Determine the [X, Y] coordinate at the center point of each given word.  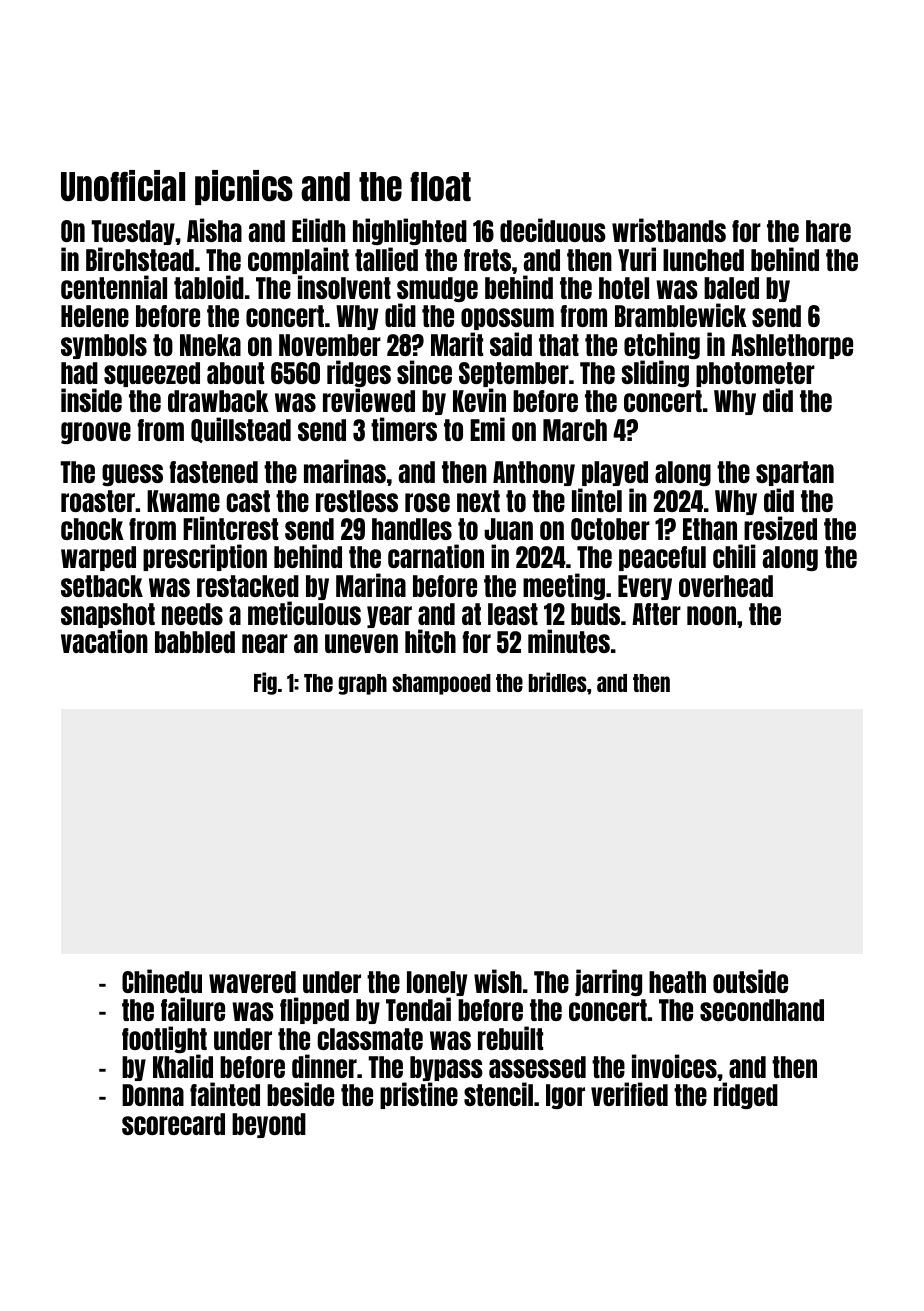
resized [780, 528]
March [575, 430]
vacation [104, 641]
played [615, 473]
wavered [252, 982]
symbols [104, 346]
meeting [564, 586]
